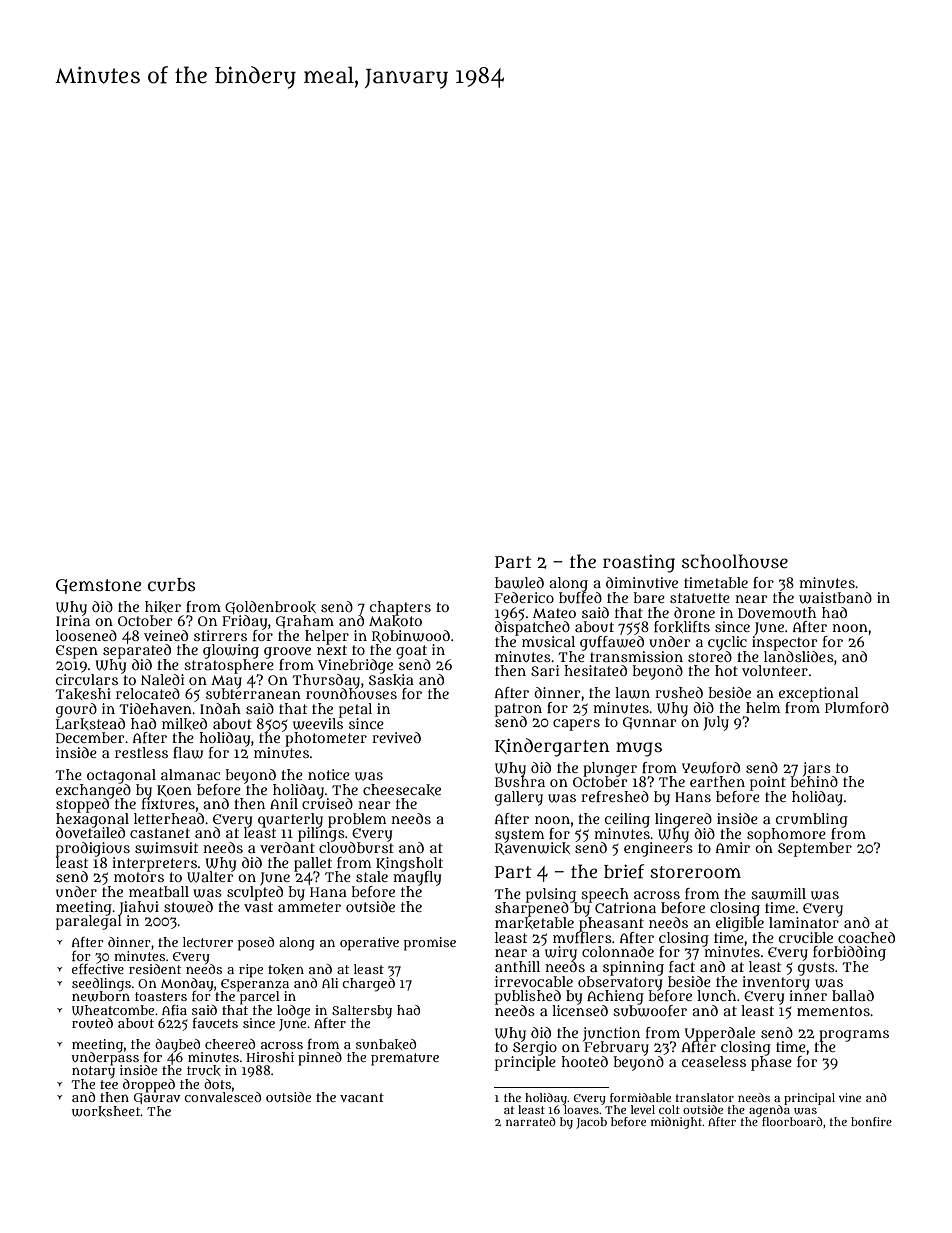 The height and width of the screenshot is (1233, 952). Describe the element at coordinates (106, 1111) in the screenshot. I see `worksheet` at that location.
